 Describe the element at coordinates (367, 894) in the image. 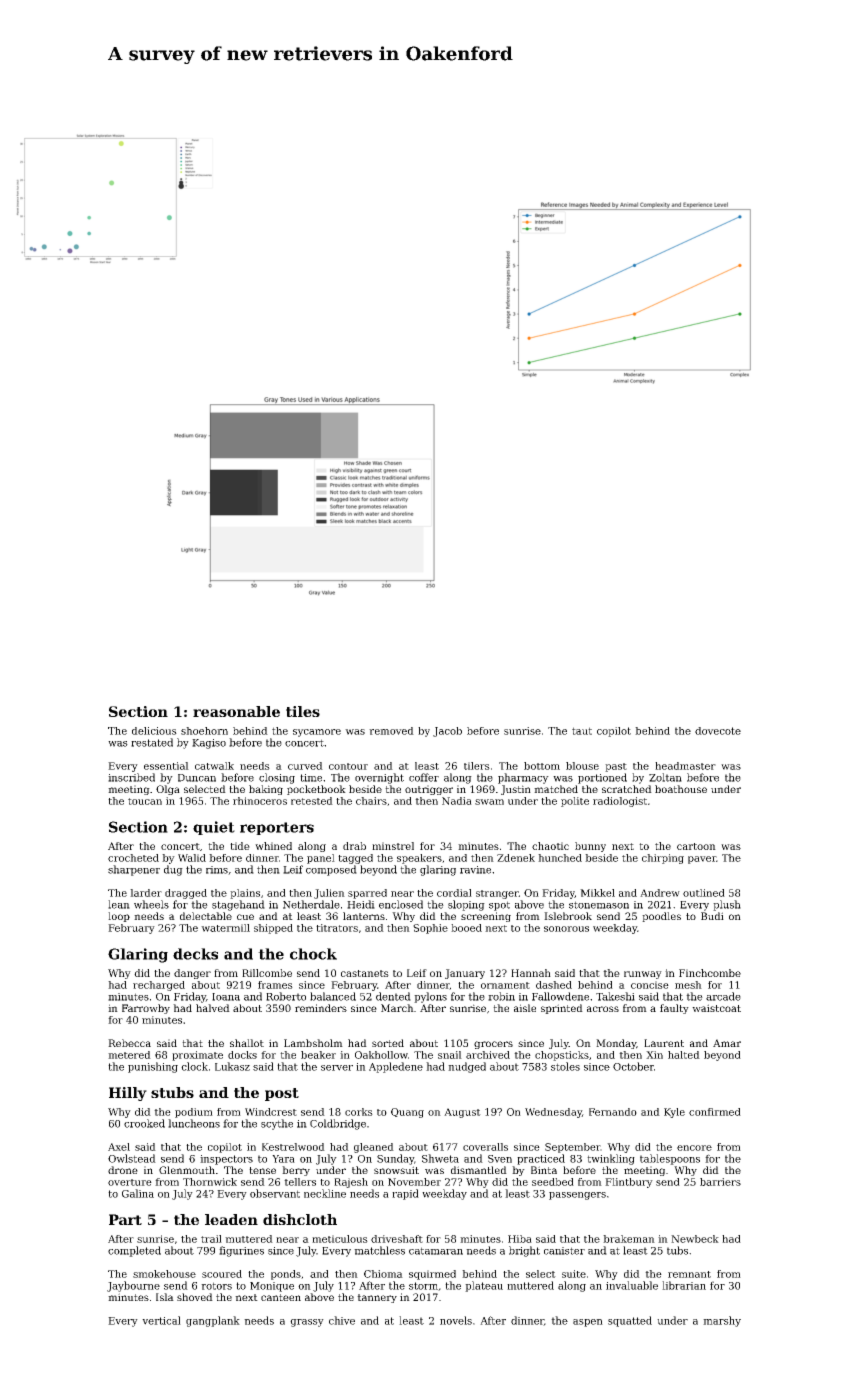

I see `sparred` at that location.
